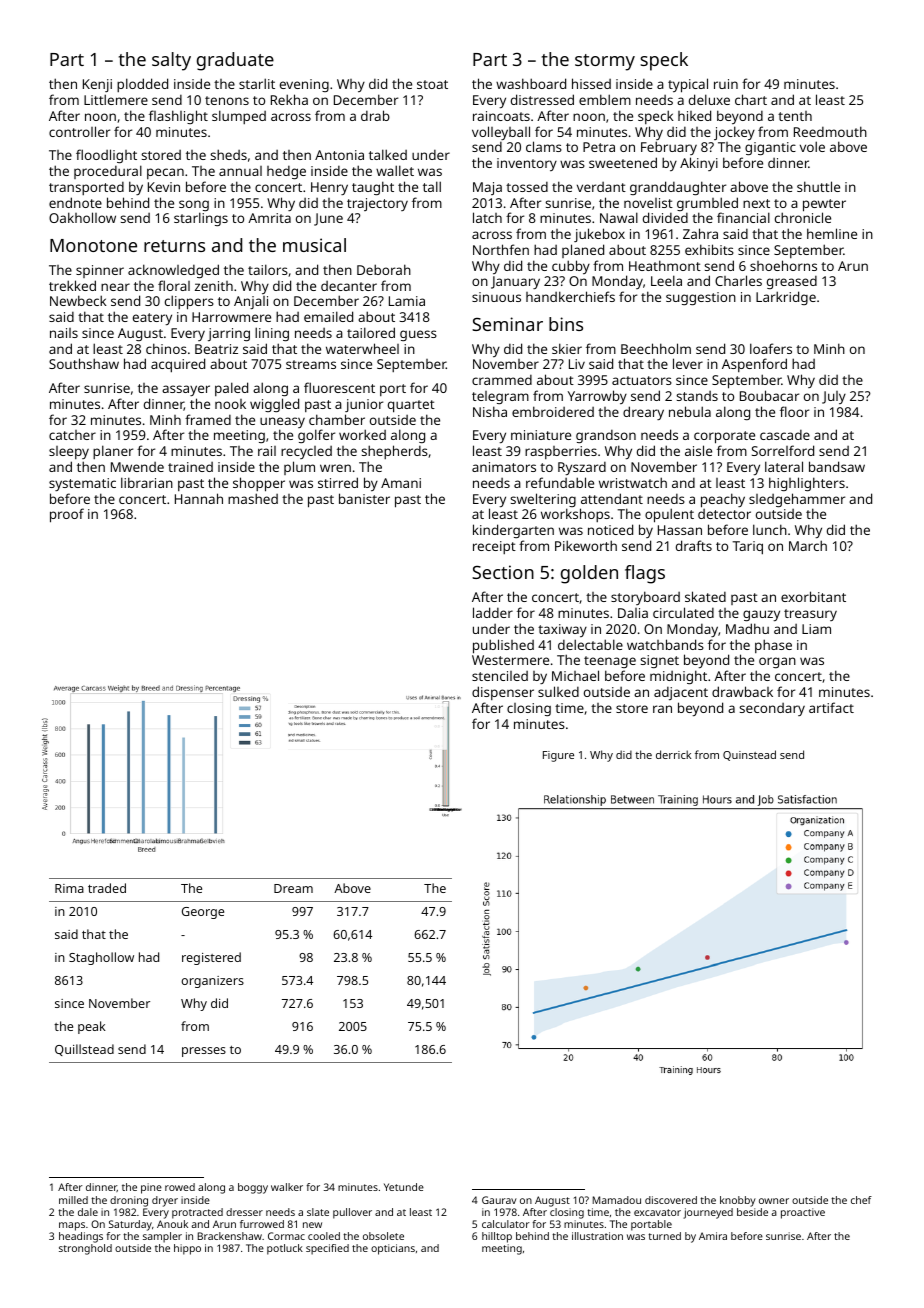 Image resolution: width=924 pixels, height=1308 pixels. What do you see at coordinates (562, 630) in the screenshot?
I see `taxiway` at bounding box center [562, 630].
